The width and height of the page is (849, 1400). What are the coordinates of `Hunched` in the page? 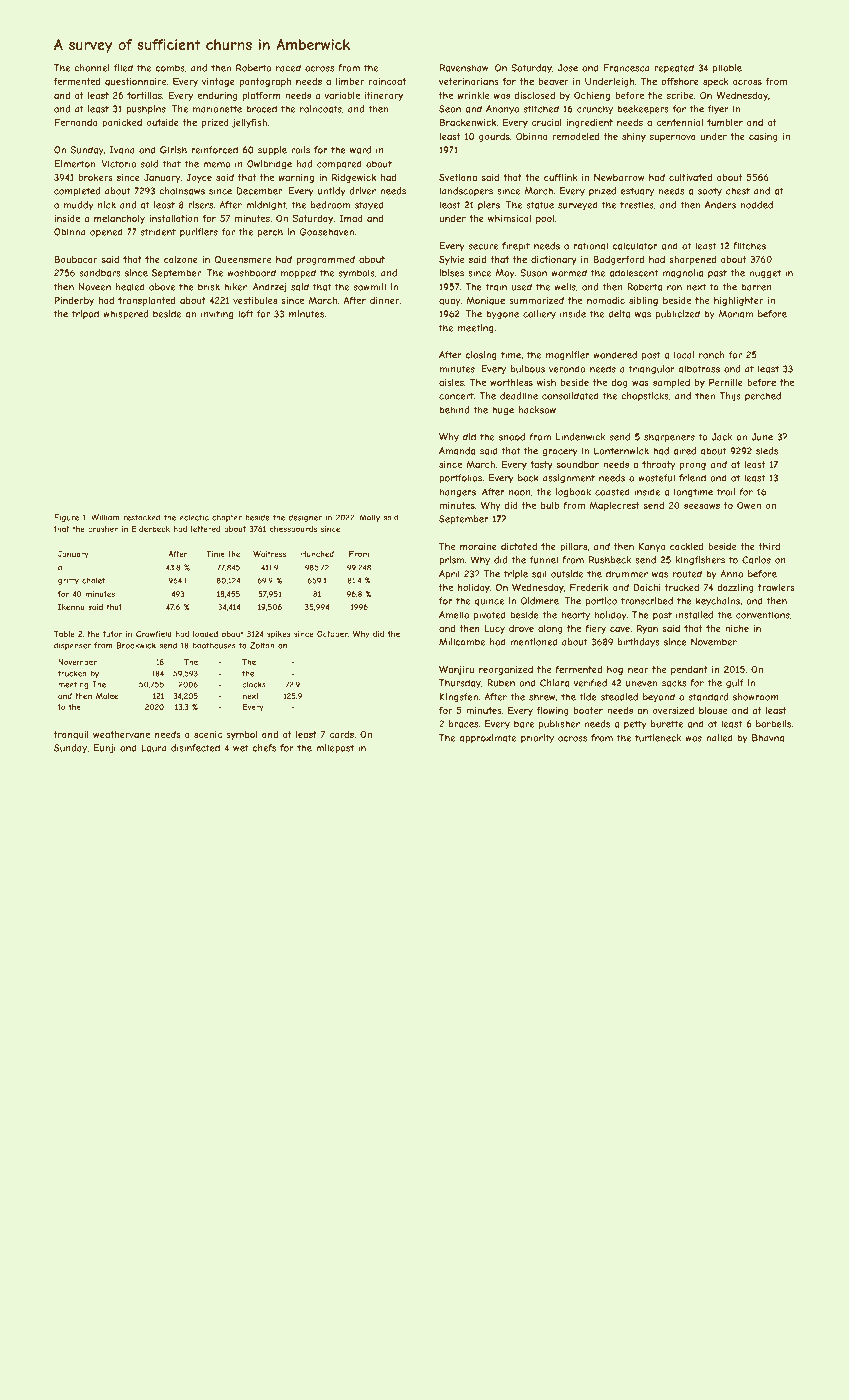 It's located at (317, 554).
